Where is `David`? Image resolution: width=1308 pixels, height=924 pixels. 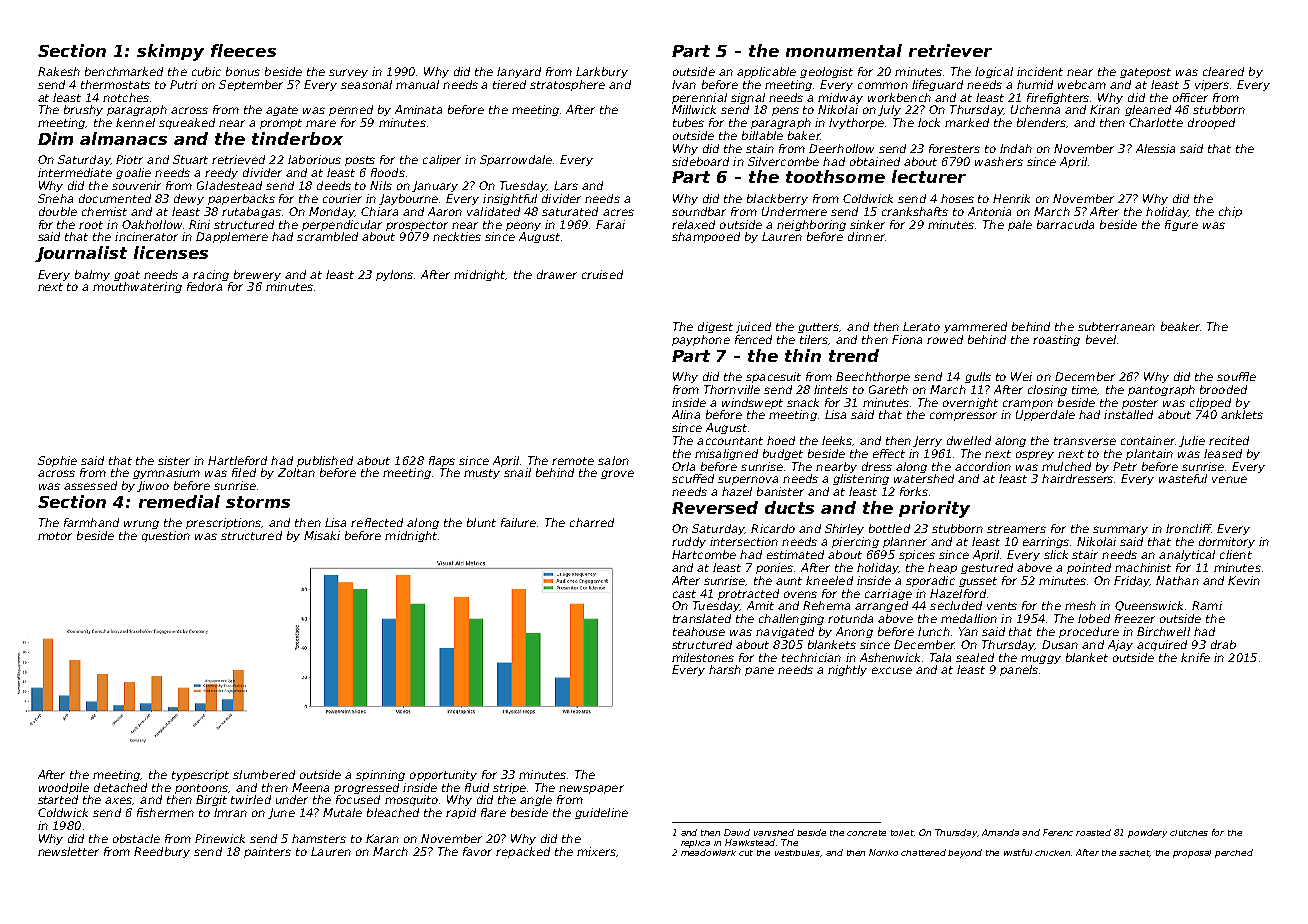
David is located at coordinates (737, 832).
